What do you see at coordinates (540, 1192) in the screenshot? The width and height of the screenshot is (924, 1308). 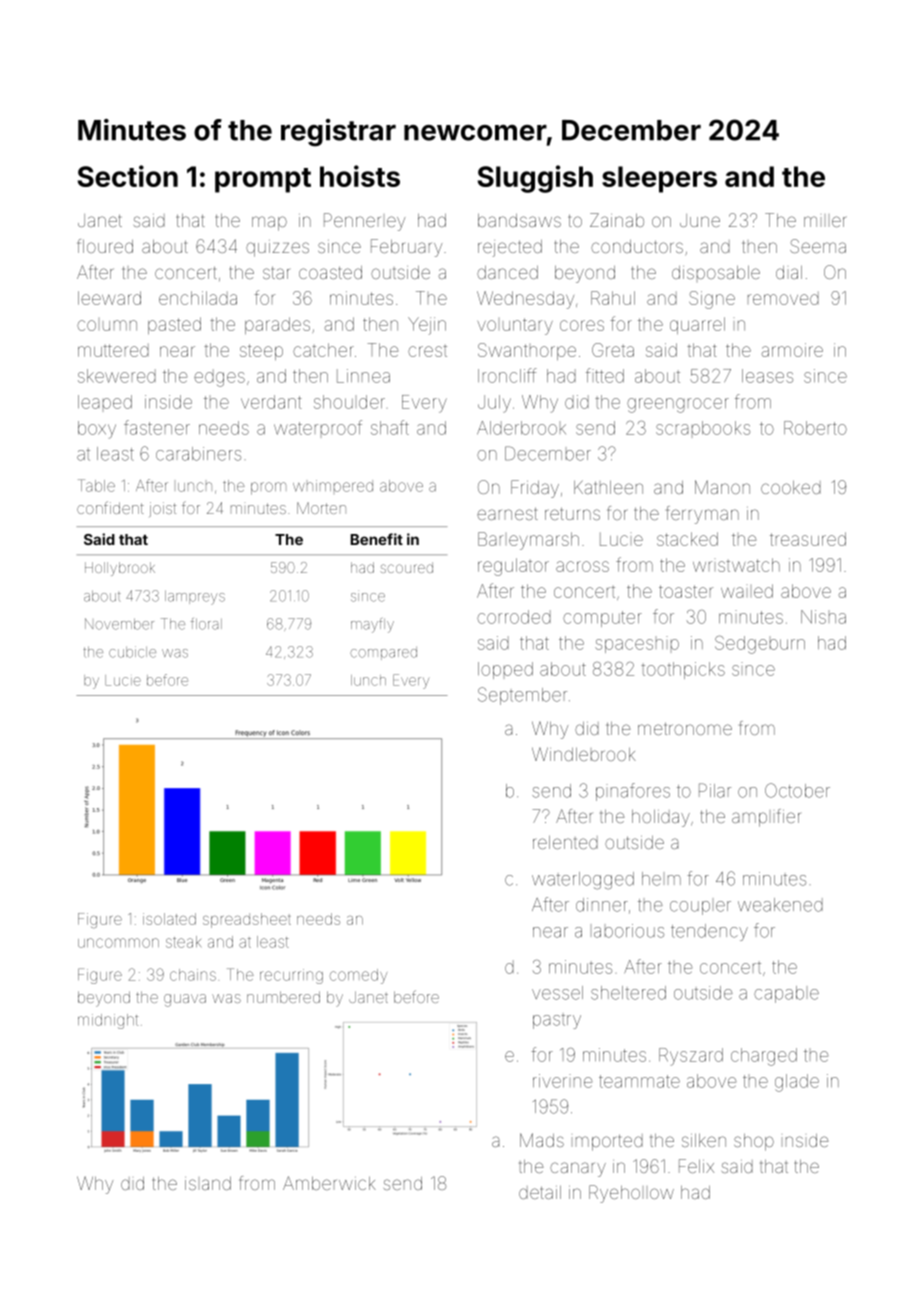 I see `detail` at bounding box center [540, 1192].
